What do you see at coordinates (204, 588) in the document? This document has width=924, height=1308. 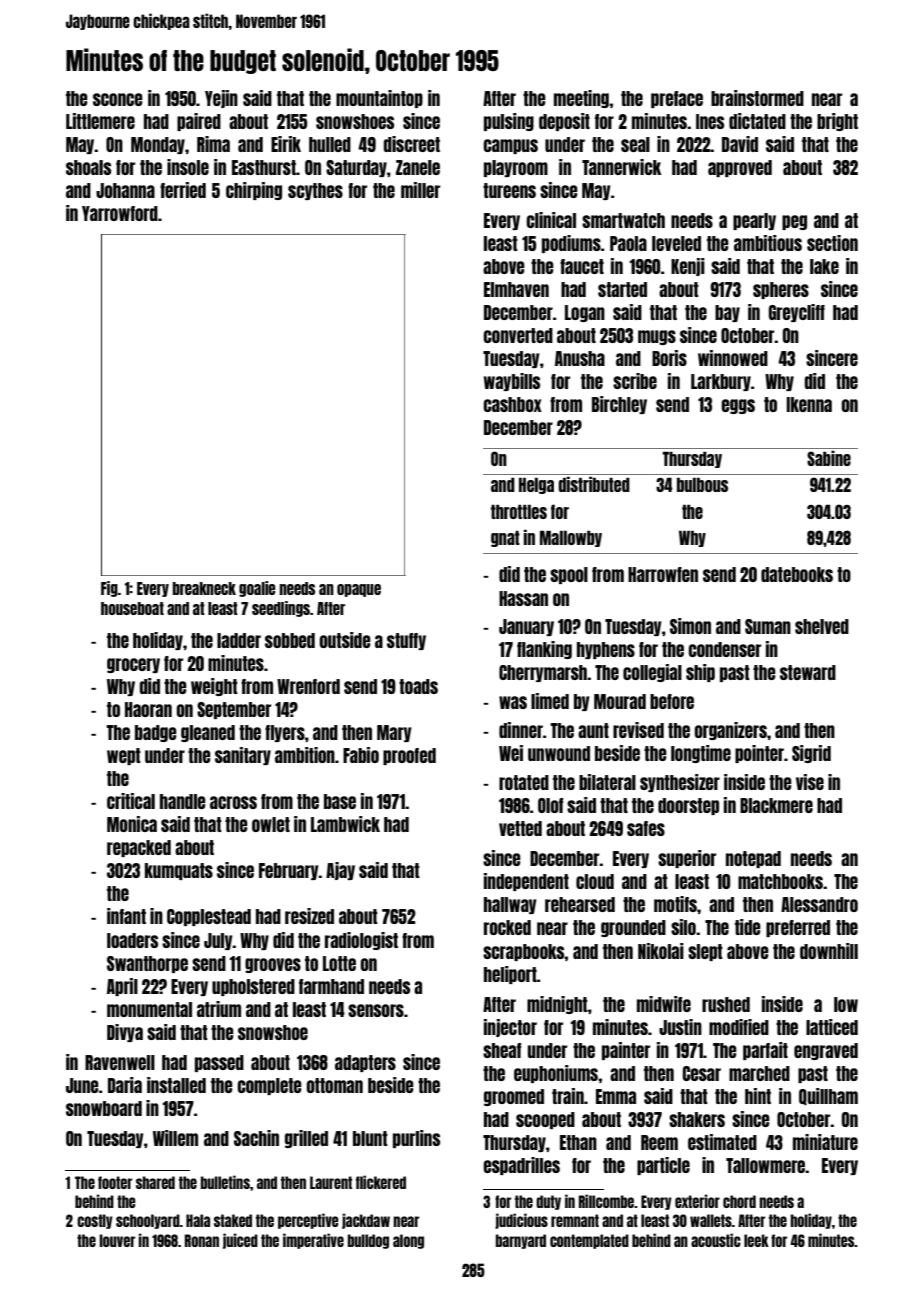 I see `breakneck` at bounding box center [204, 588].
